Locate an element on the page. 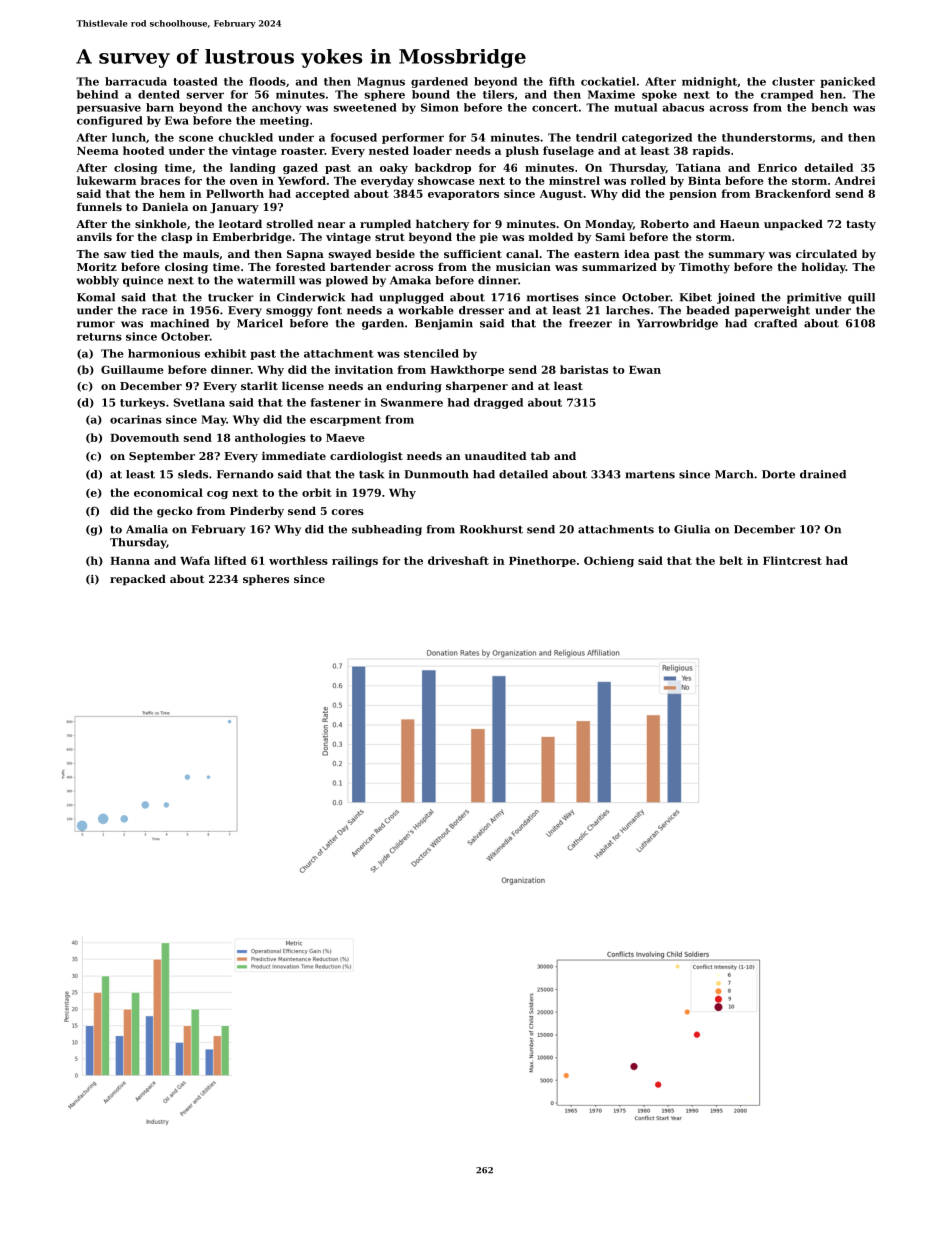 Image resolution: width=952 pixels, height=1233 pixels. lifted is located at coordinates (230, 560).
